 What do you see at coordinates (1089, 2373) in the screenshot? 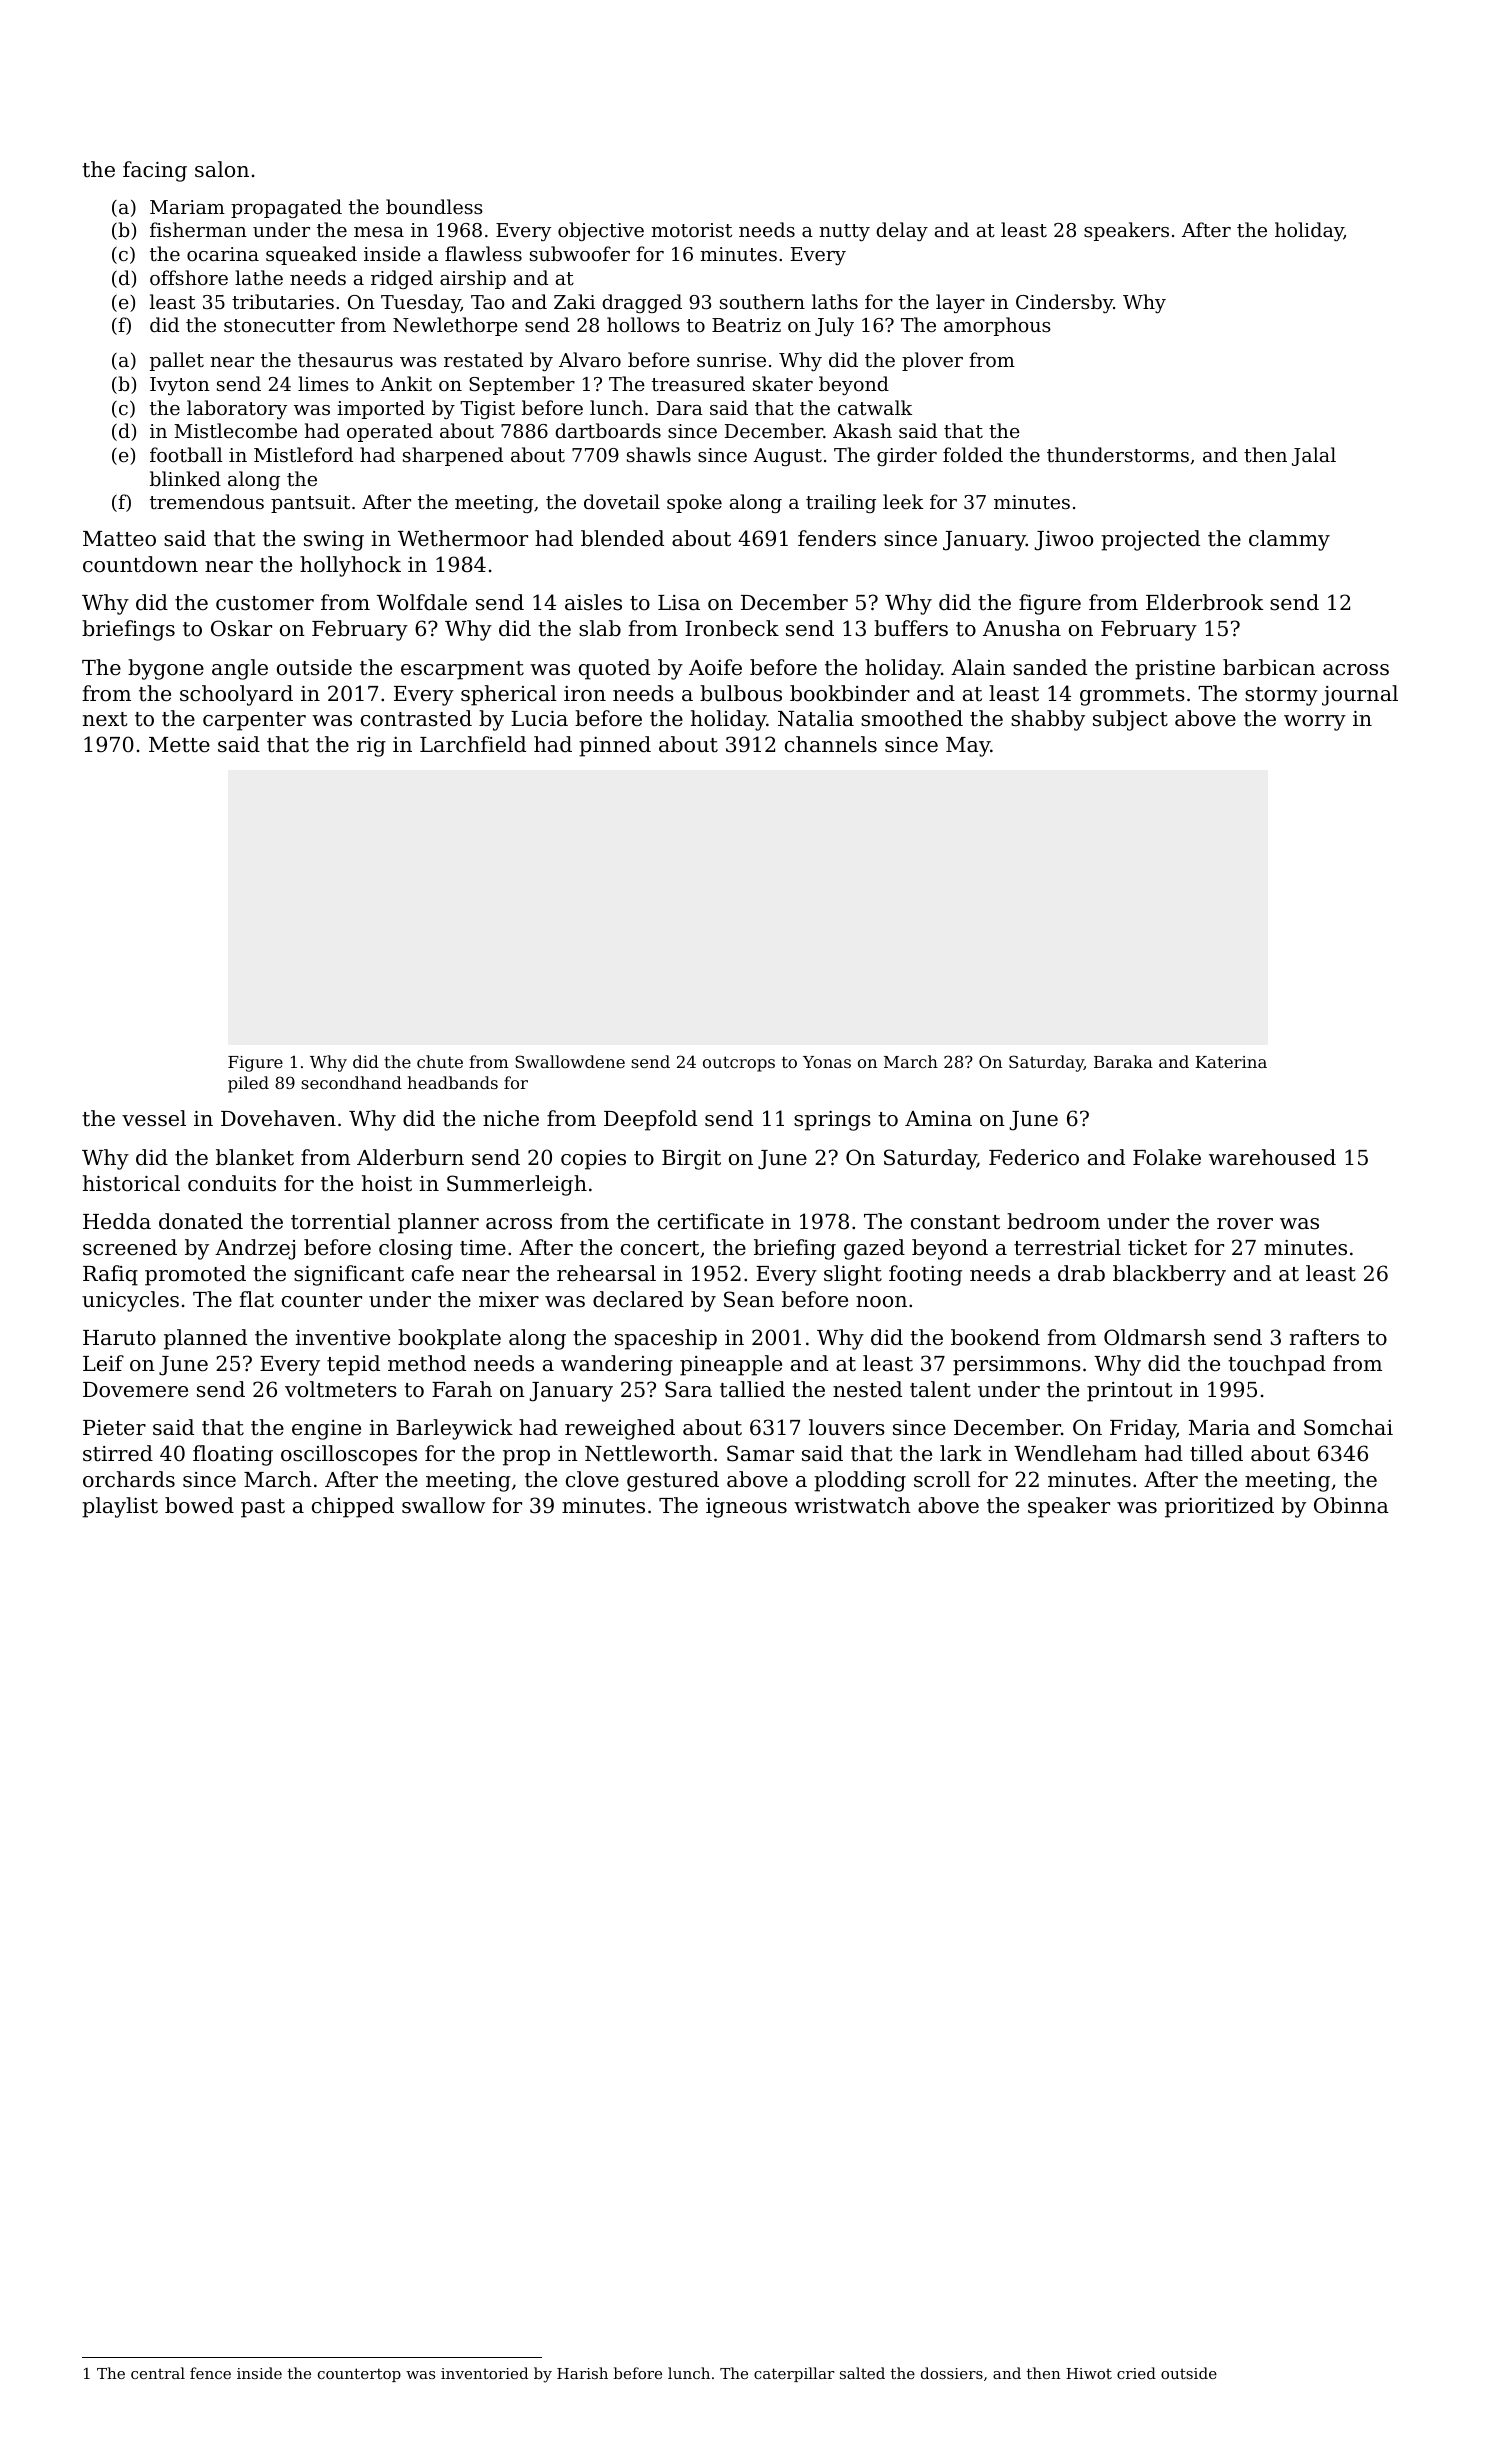
I see `Hiwot` at bounding box center [1089, 2373].
